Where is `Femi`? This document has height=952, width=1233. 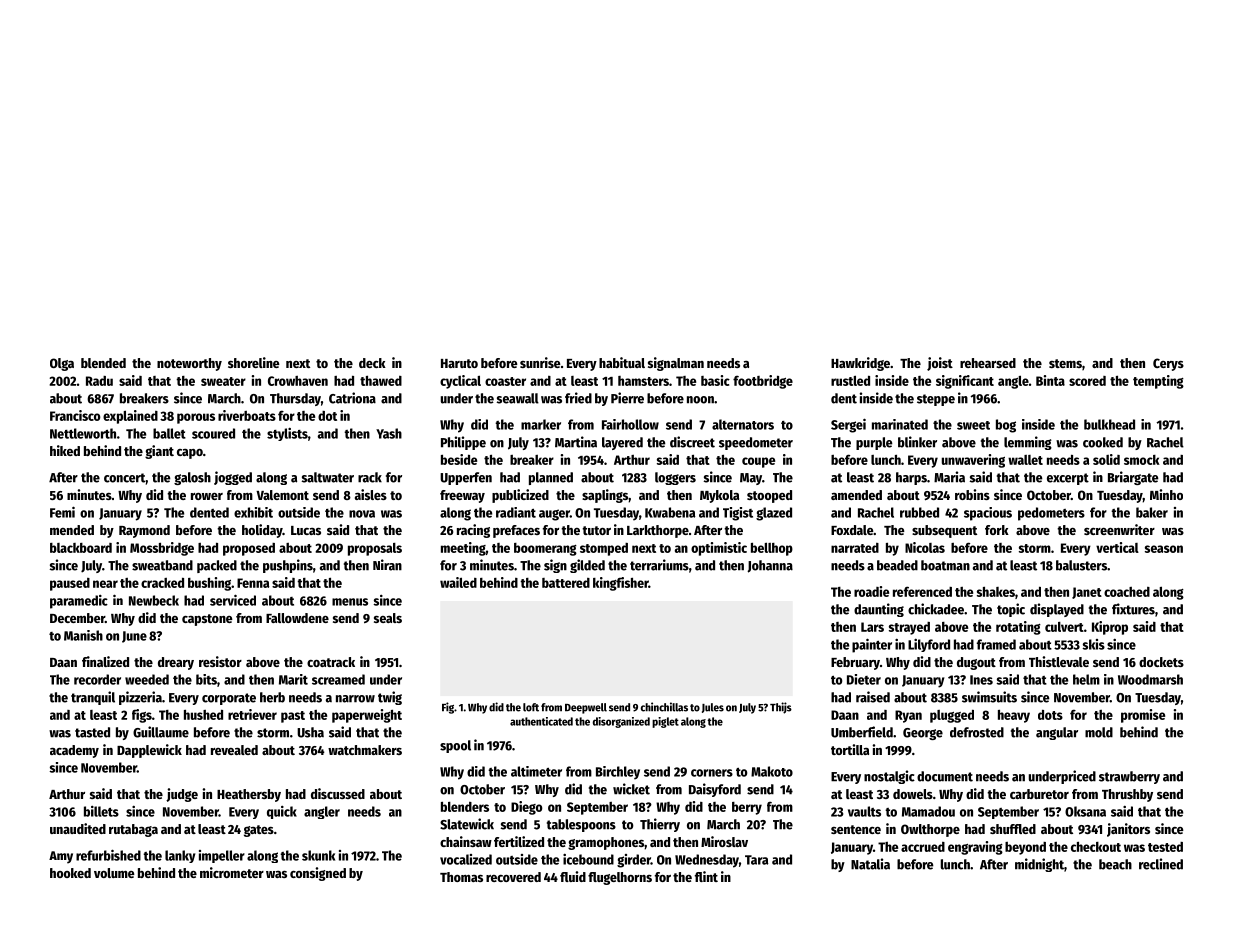 Femi is located at coordinates (62, 512).
